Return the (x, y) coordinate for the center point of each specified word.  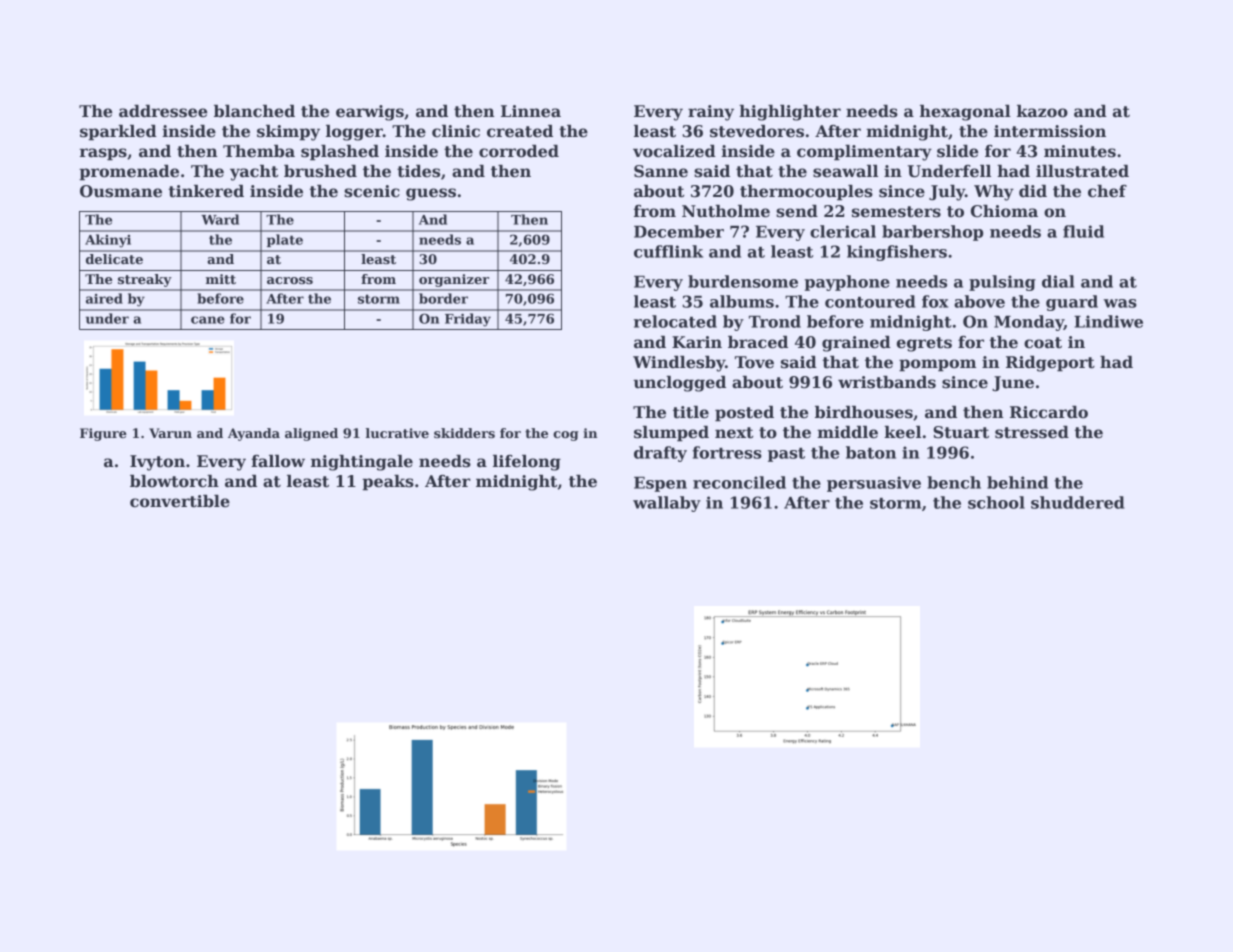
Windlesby (679, 364)
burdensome (743, 281)
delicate (114, 259)
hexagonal (965, 113)
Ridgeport (1050, 364)
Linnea (531, 111)
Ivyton (157, 463)
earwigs (370, 113)
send (797, 211)
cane (208, 320)
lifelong (527, 463)
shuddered (1077, 502)
